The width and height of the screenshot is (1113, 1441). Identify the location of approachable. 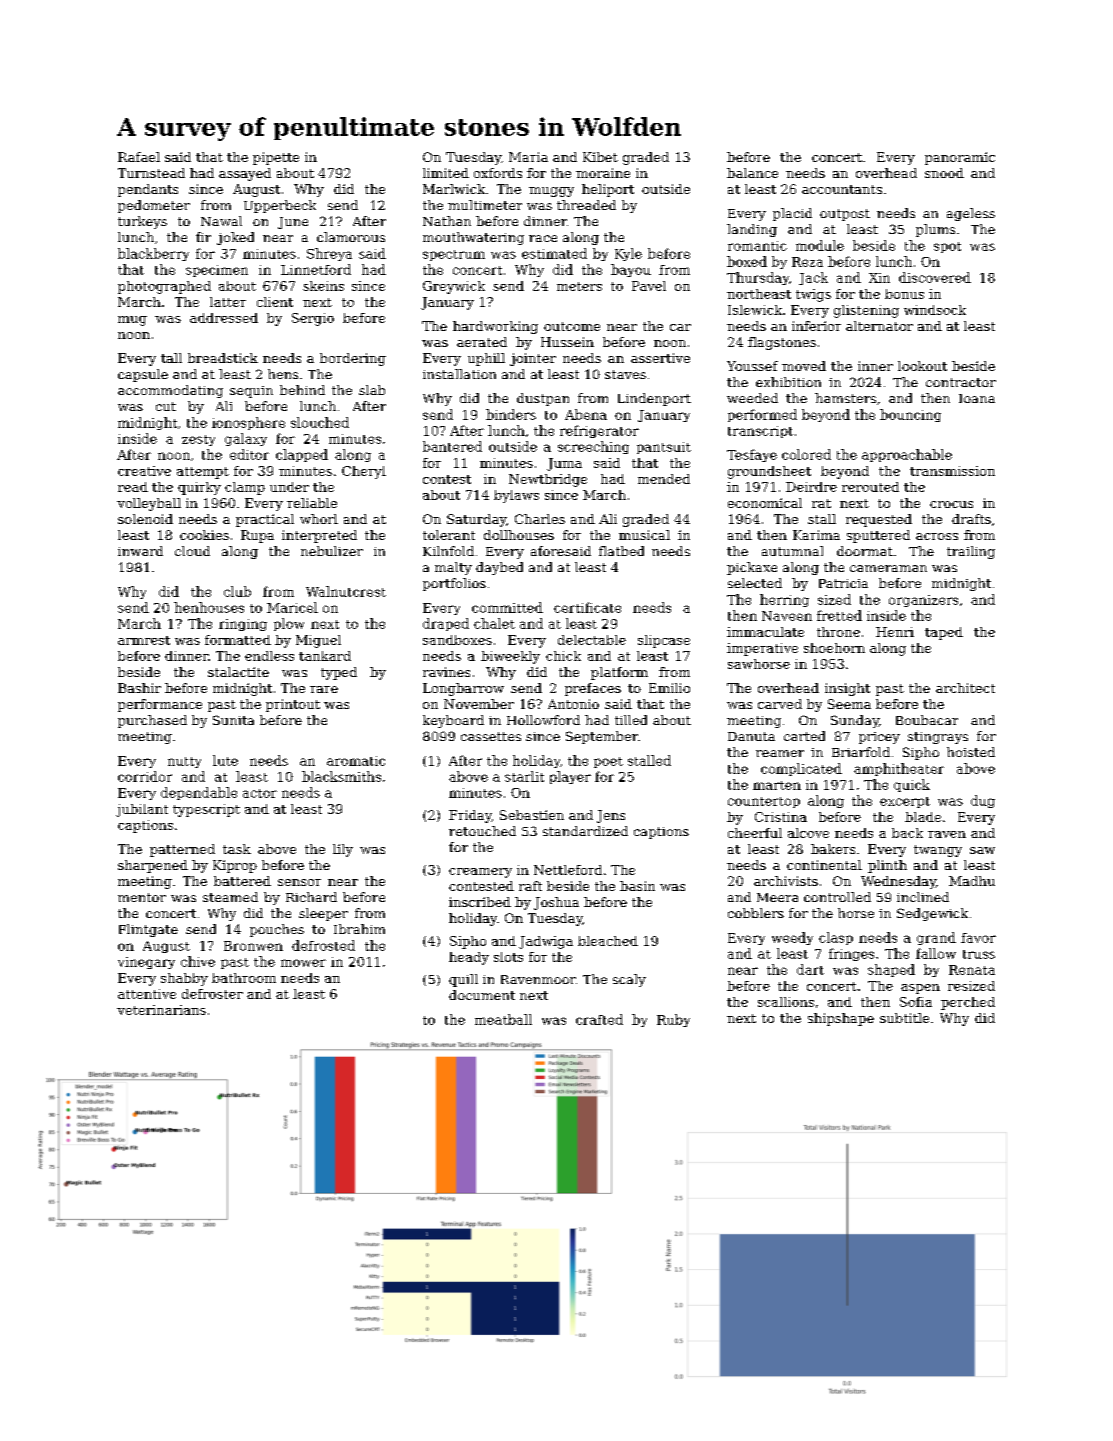
(907, 455).
